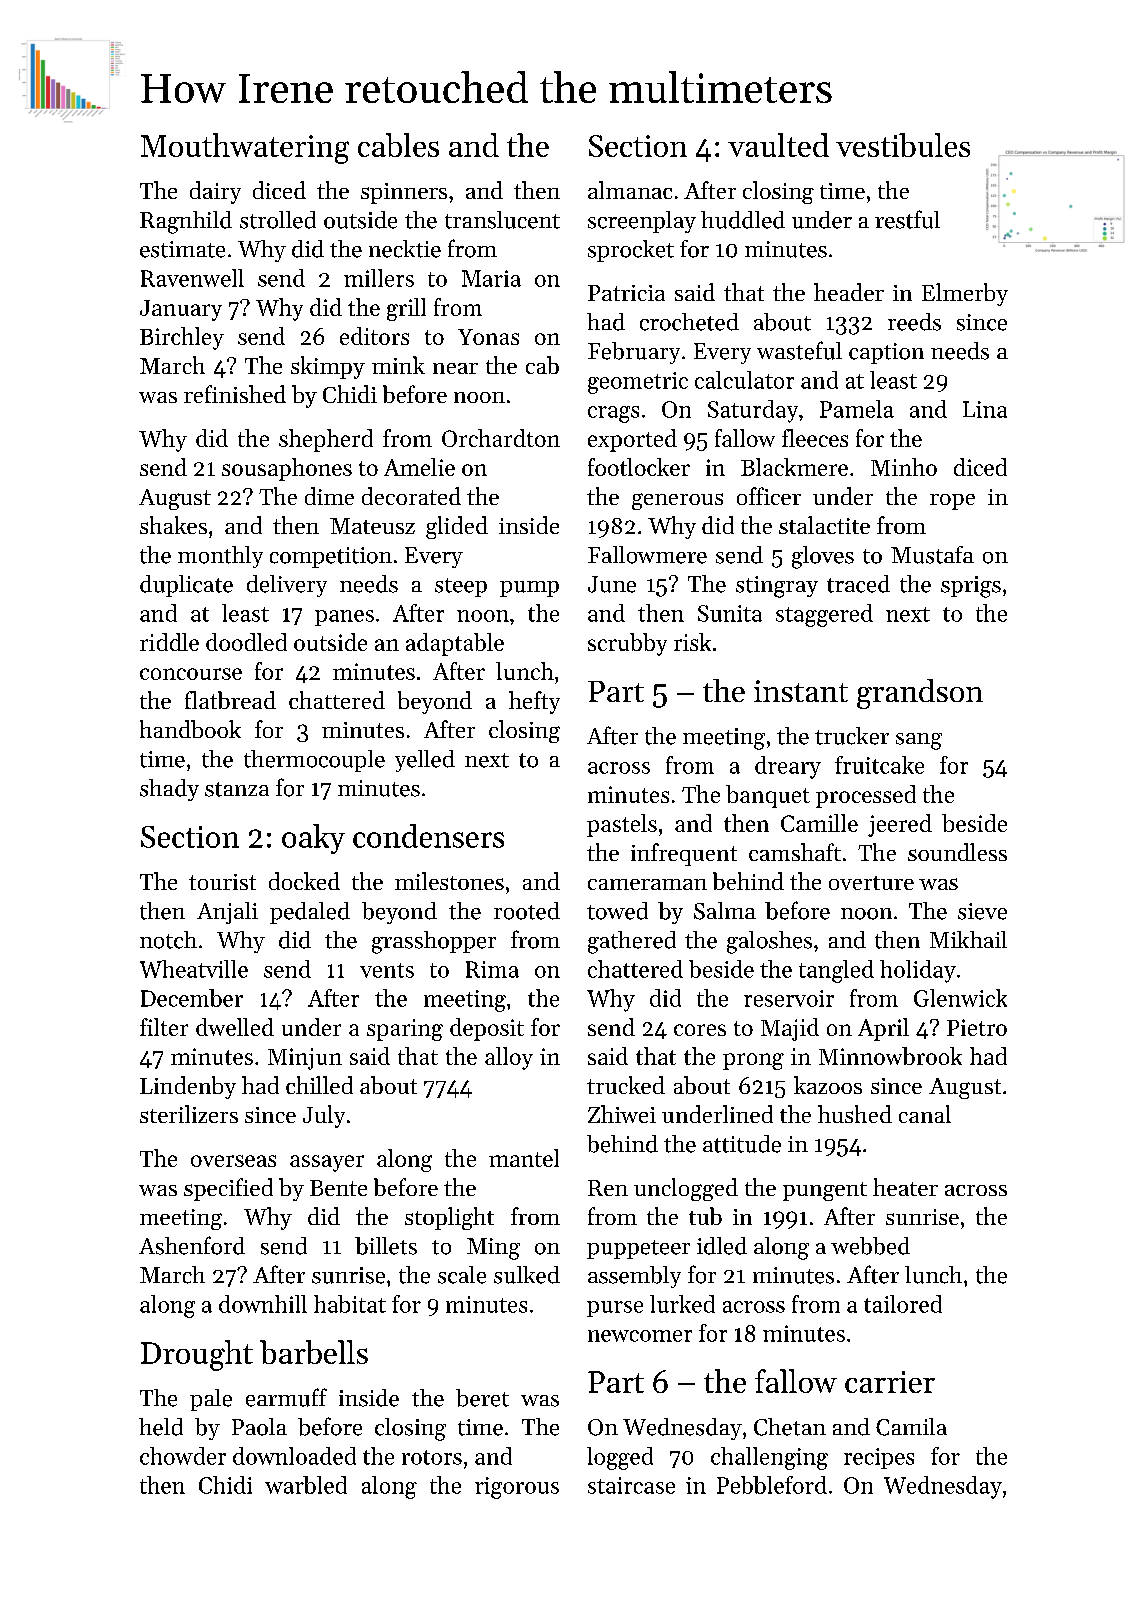  Describe the element at coordinates (326, 440) in the screenshot. I see `shepherd` at that location.
